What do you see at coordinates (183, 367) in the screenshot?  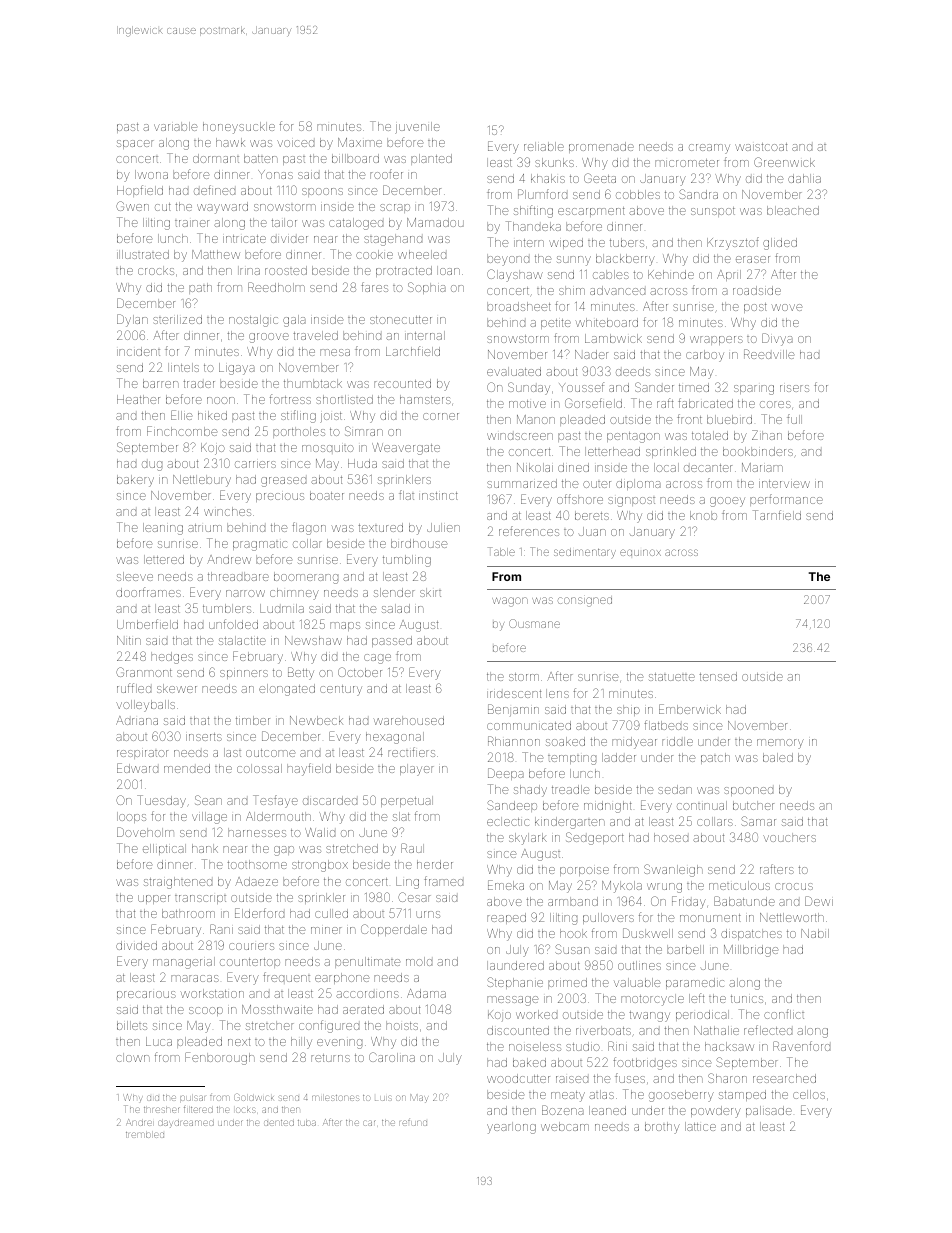 I see `lintels` at bounding box center [183, 367].
